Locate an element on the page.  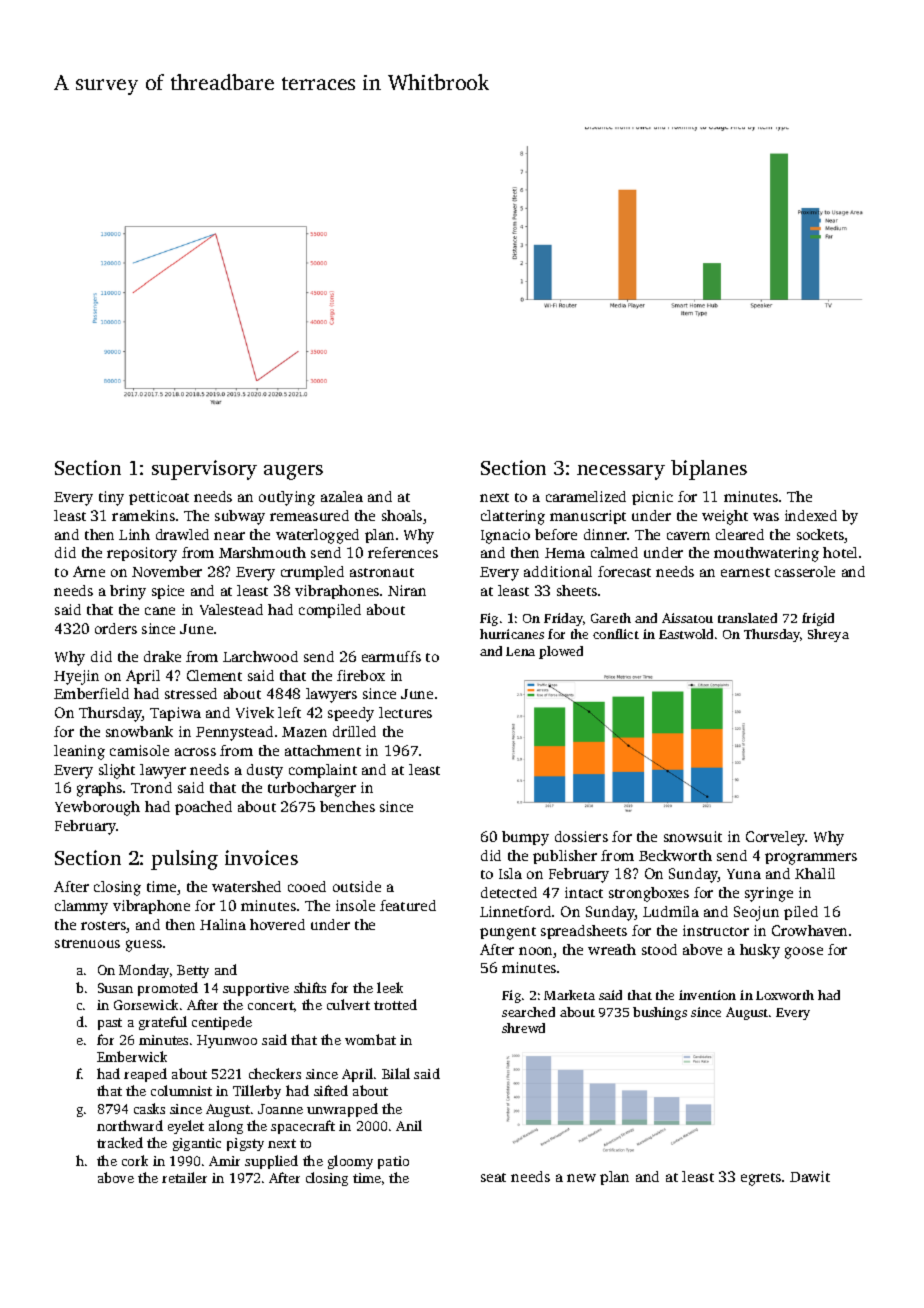
augers is located at coordinates (293, 472).
